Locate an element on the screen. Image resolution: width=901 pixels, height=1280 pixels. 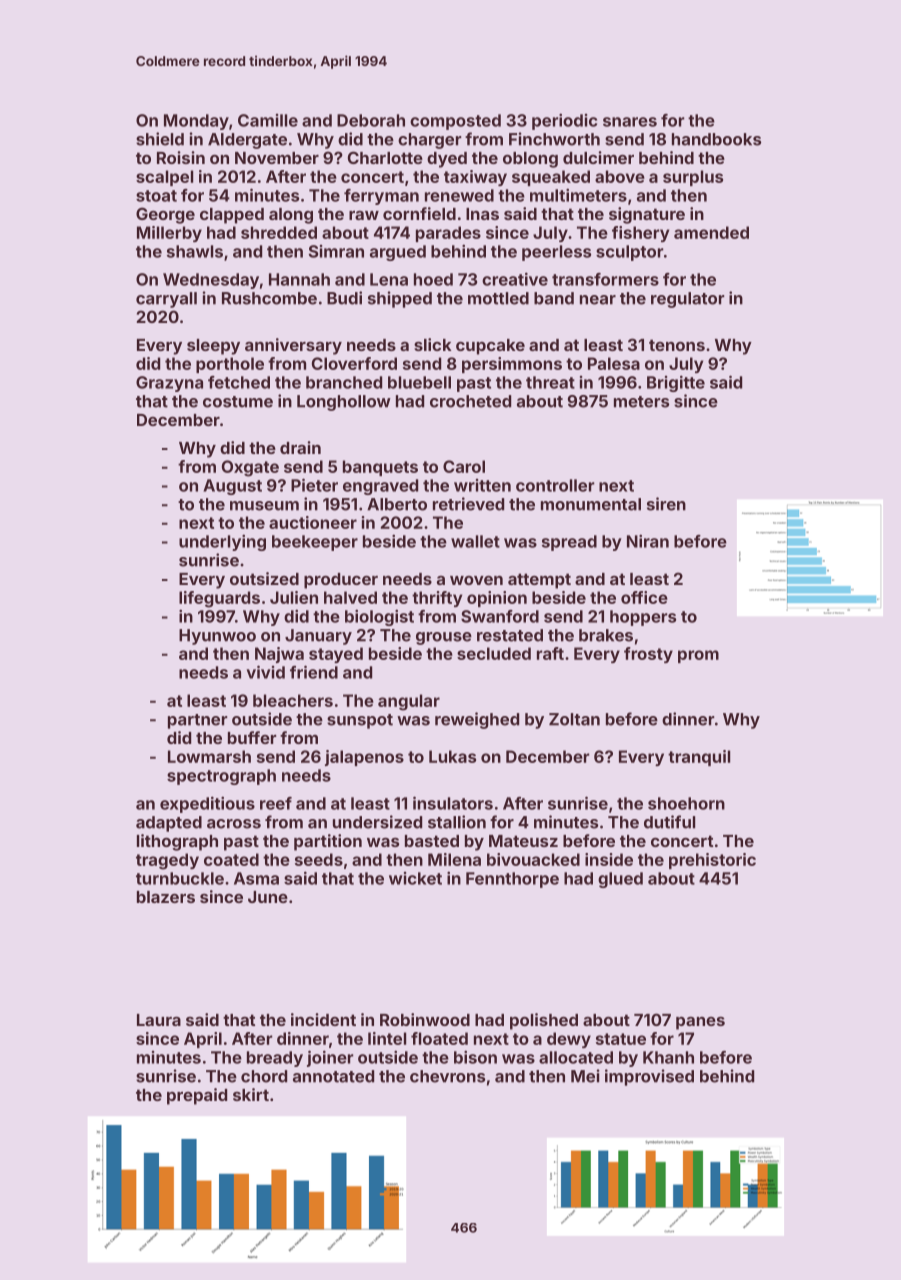
drain is located at coordinates (300, 447).
